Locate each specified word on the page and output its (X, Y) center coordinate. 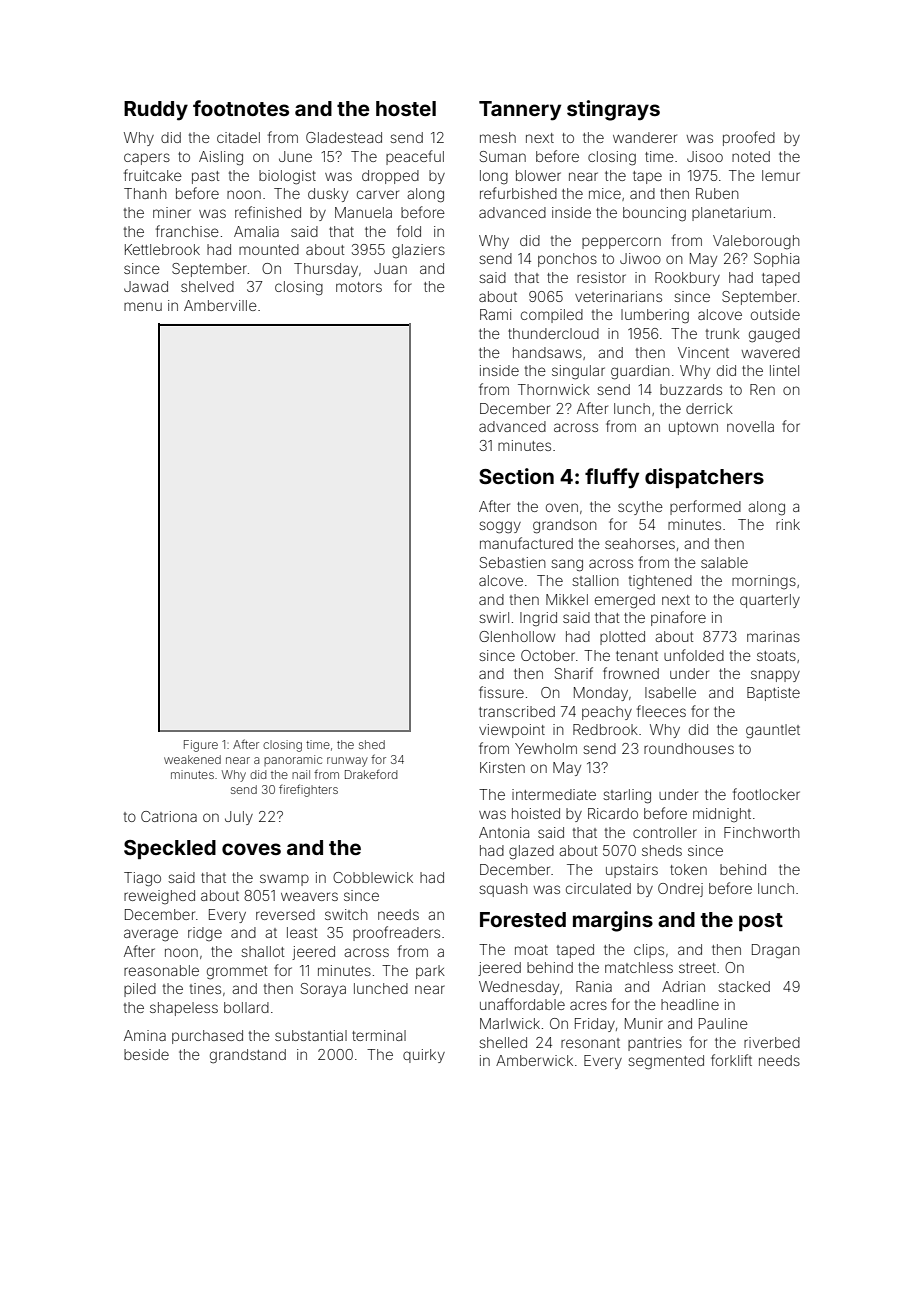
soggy (500, 527)
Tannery (520, 111)
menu (143, 306)
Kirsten (502, 767)
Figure (201, 746)
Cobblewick (373, 877)
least (302, 932)
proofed (749, 138)
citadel (238, 137)
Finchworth (762, 832)
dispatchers (704, 478)
